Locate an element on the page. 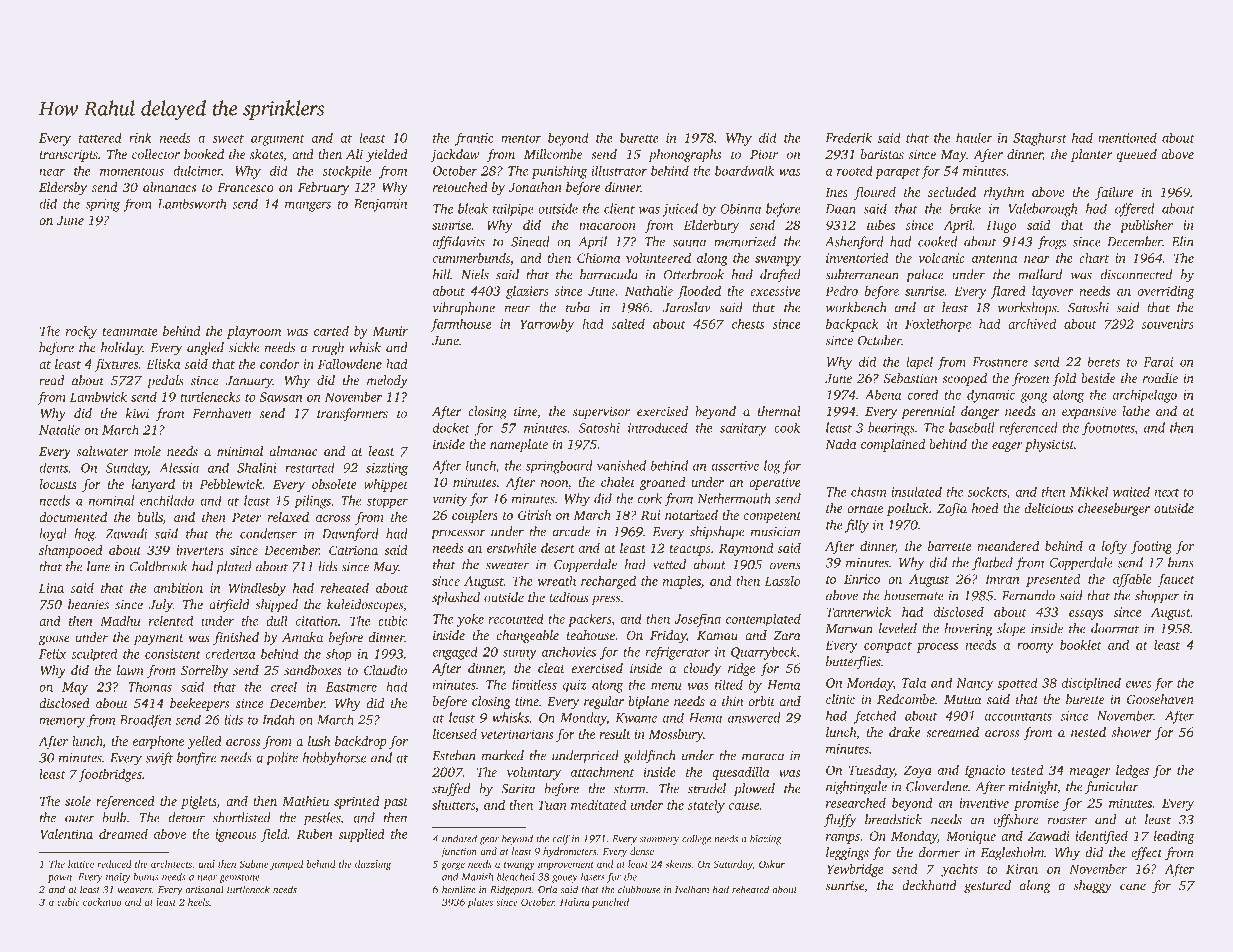 The image size is (1233, 952). mentioned is located at coordinates (1127, 137).
